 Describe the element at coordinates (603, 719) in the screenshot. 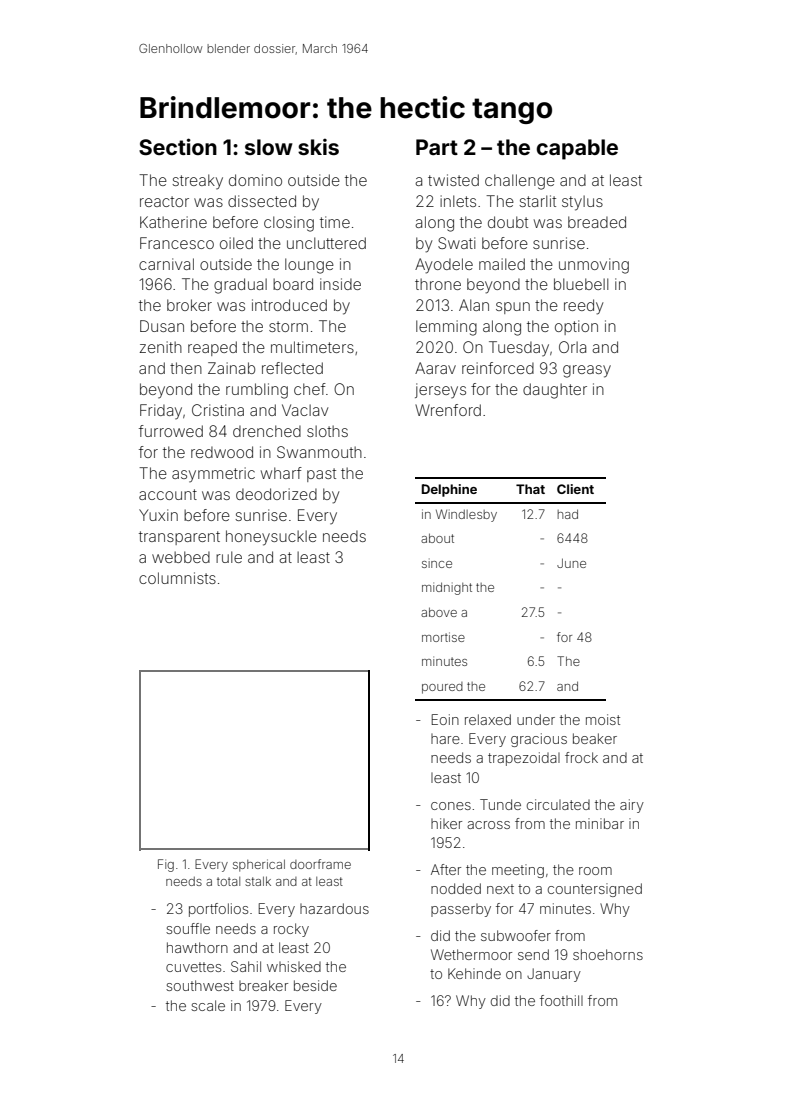

I see `moist` at that location.
